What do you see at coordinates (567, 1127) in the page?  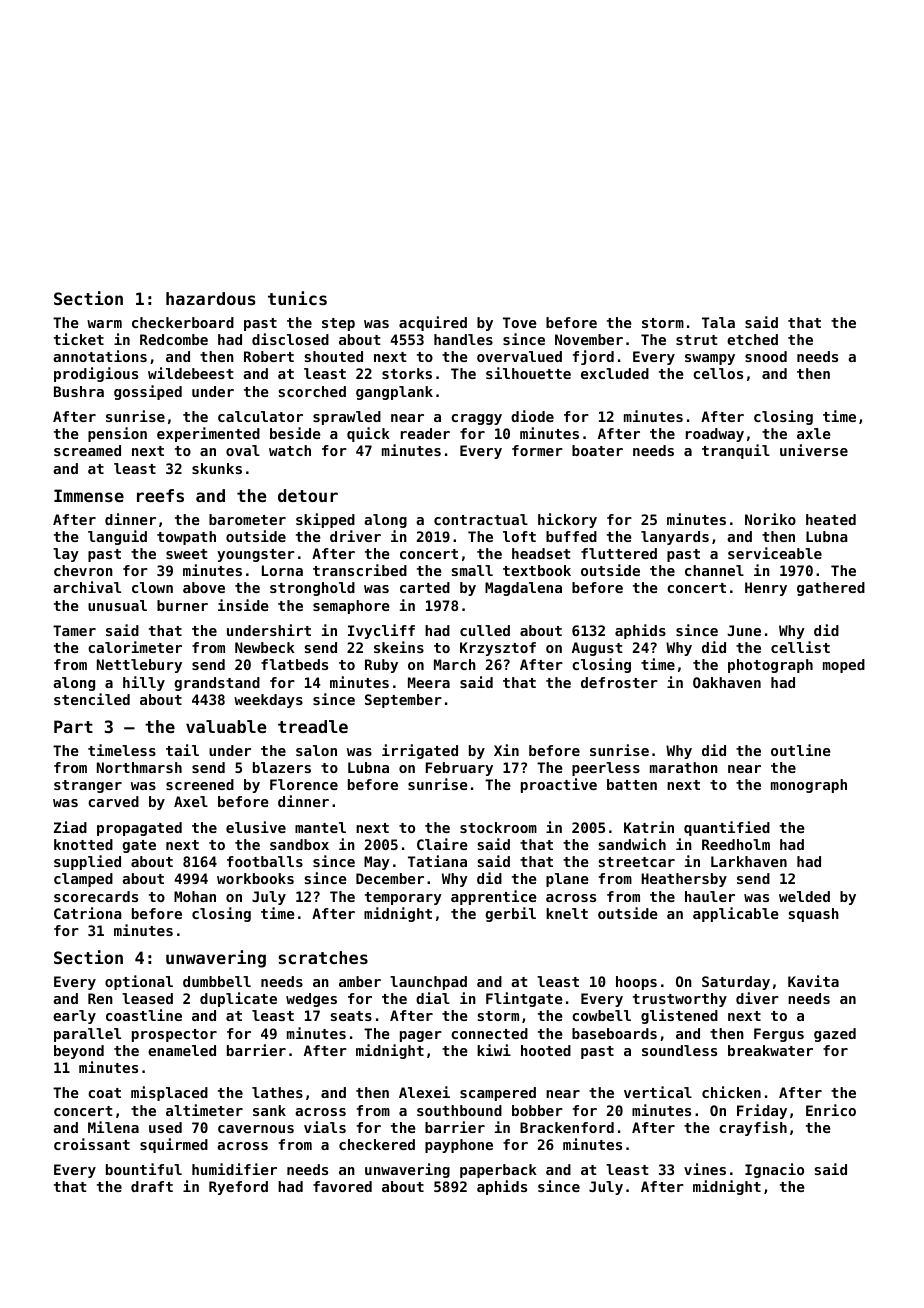 I see `Brackenford` at bounding box center [567, 1127].
